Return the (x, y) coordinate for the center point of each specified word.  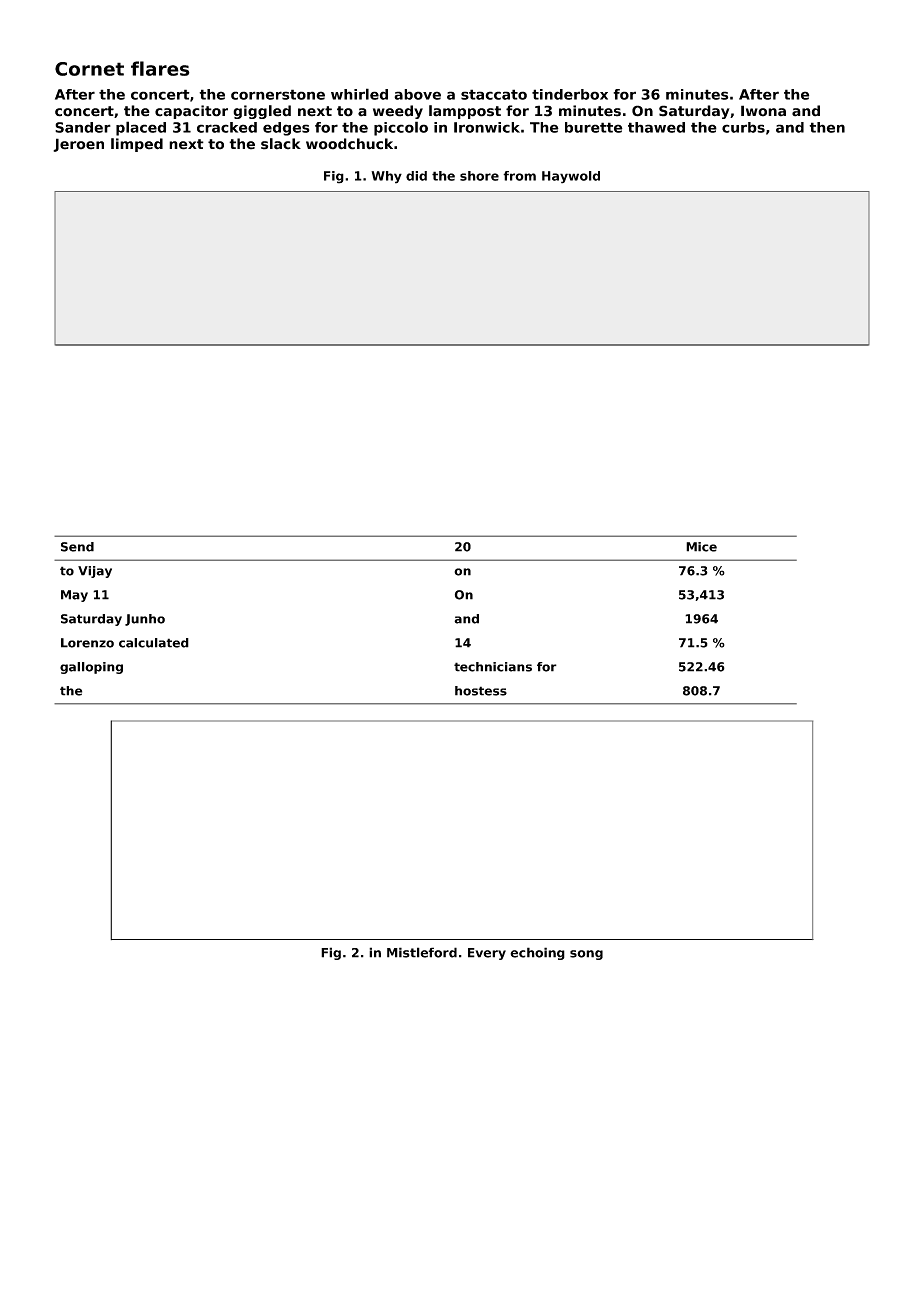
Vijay (95, 572)
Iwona (763, 111)
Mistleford (422, 952)
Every (487, 954)
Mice (701, 547)
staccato (494, 94)
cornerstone (278, 94)
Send (77, 547)
